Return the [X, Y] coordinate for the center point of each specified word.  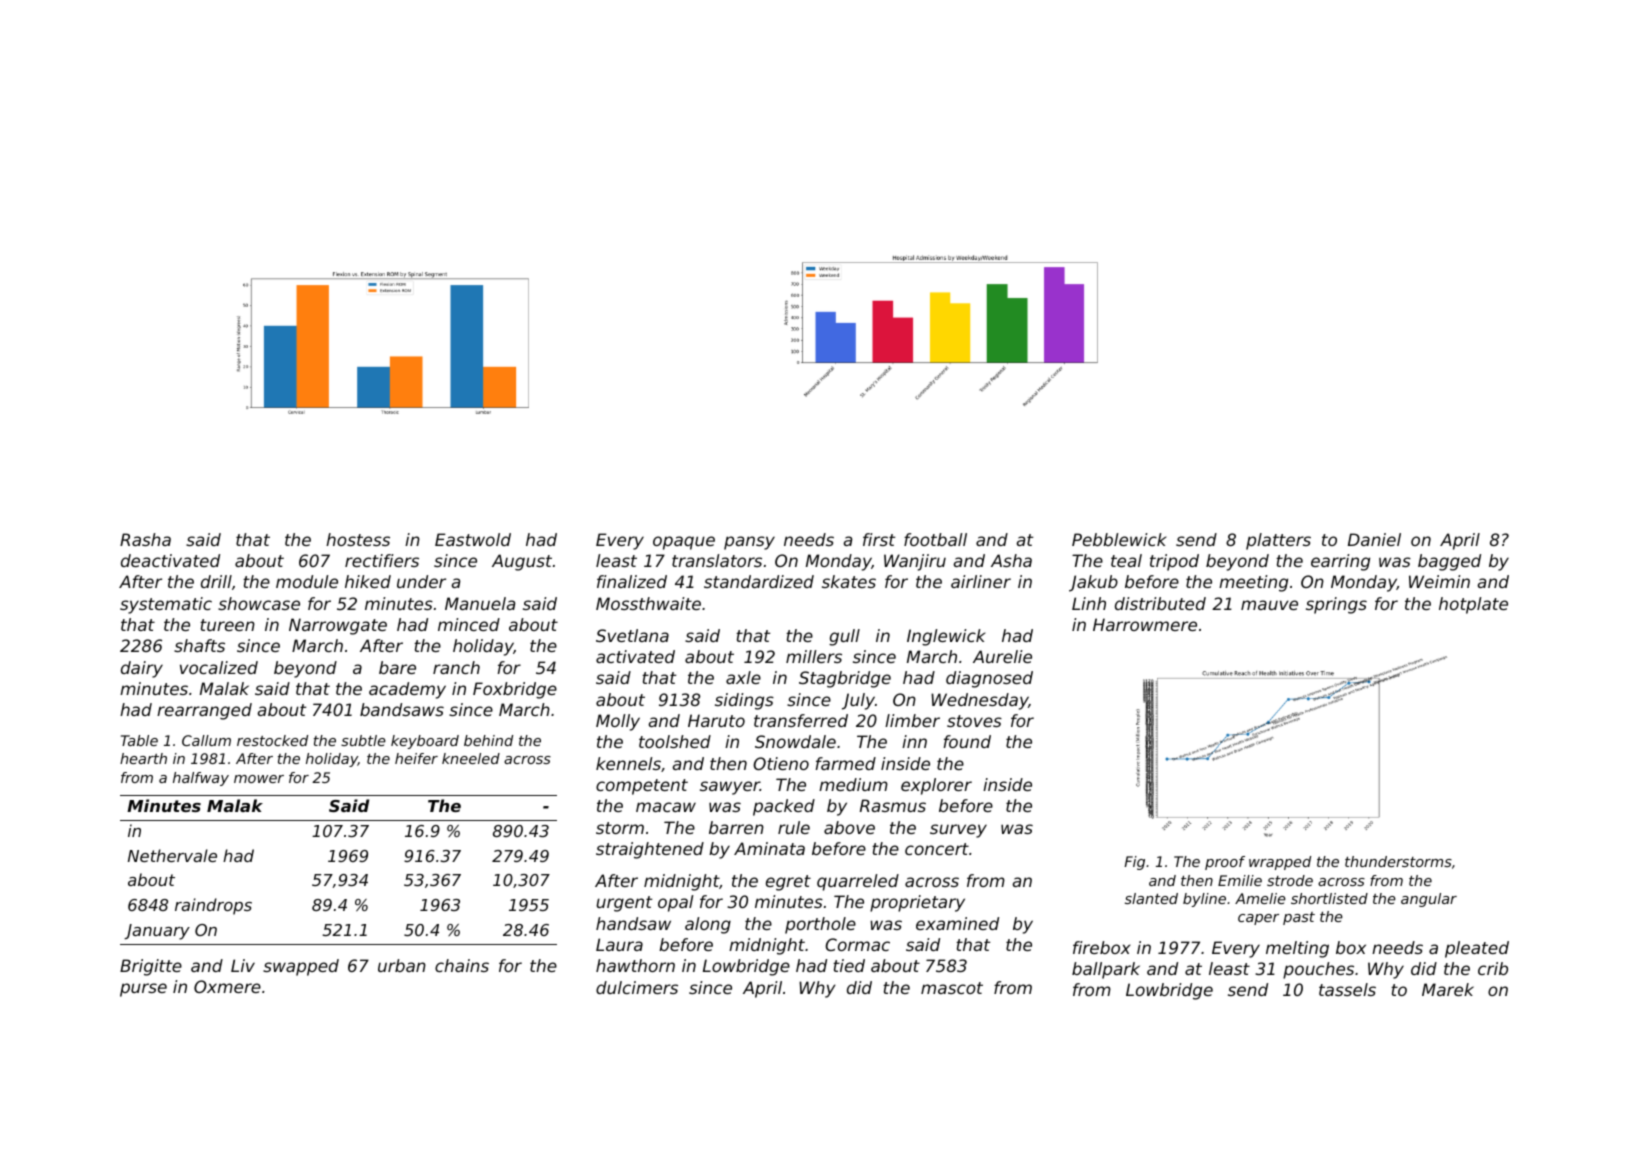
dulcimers [637, 987]
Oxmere [227, 986]
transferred [801, 720]
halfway [201, 779]
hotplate [1473, 605]
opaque [684, 543]
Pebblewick [1119, 539]
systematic [166, 605]
